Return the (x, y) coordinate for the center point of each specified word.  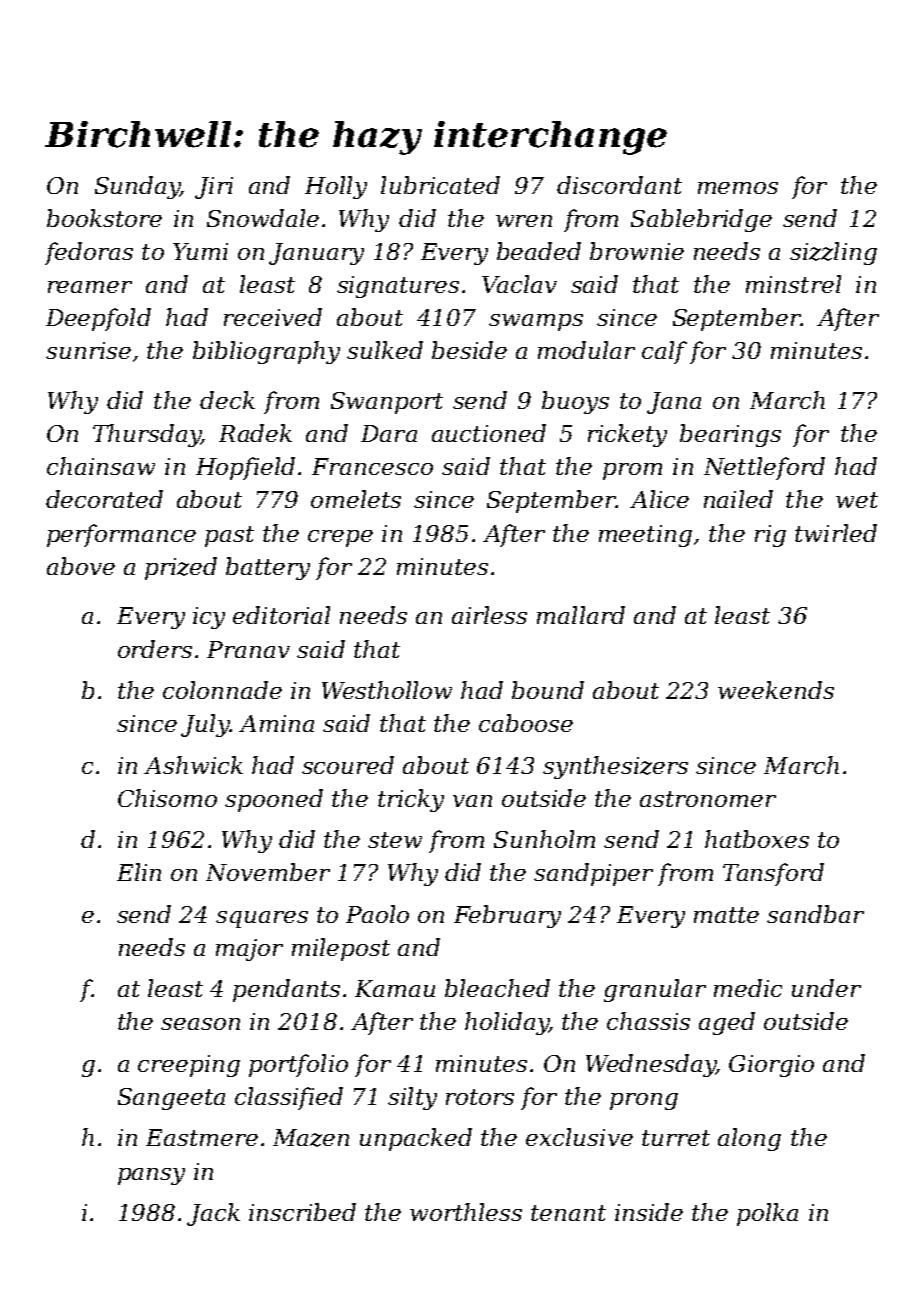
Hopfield (245, 468)
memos (738, 188)
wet (857, 500)
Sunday (137, 187)
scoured (348, 765)
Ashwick (193, 765)
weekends (776, 690)
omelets (356, 499)
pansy (151, 1176)
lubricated (440, 185)
